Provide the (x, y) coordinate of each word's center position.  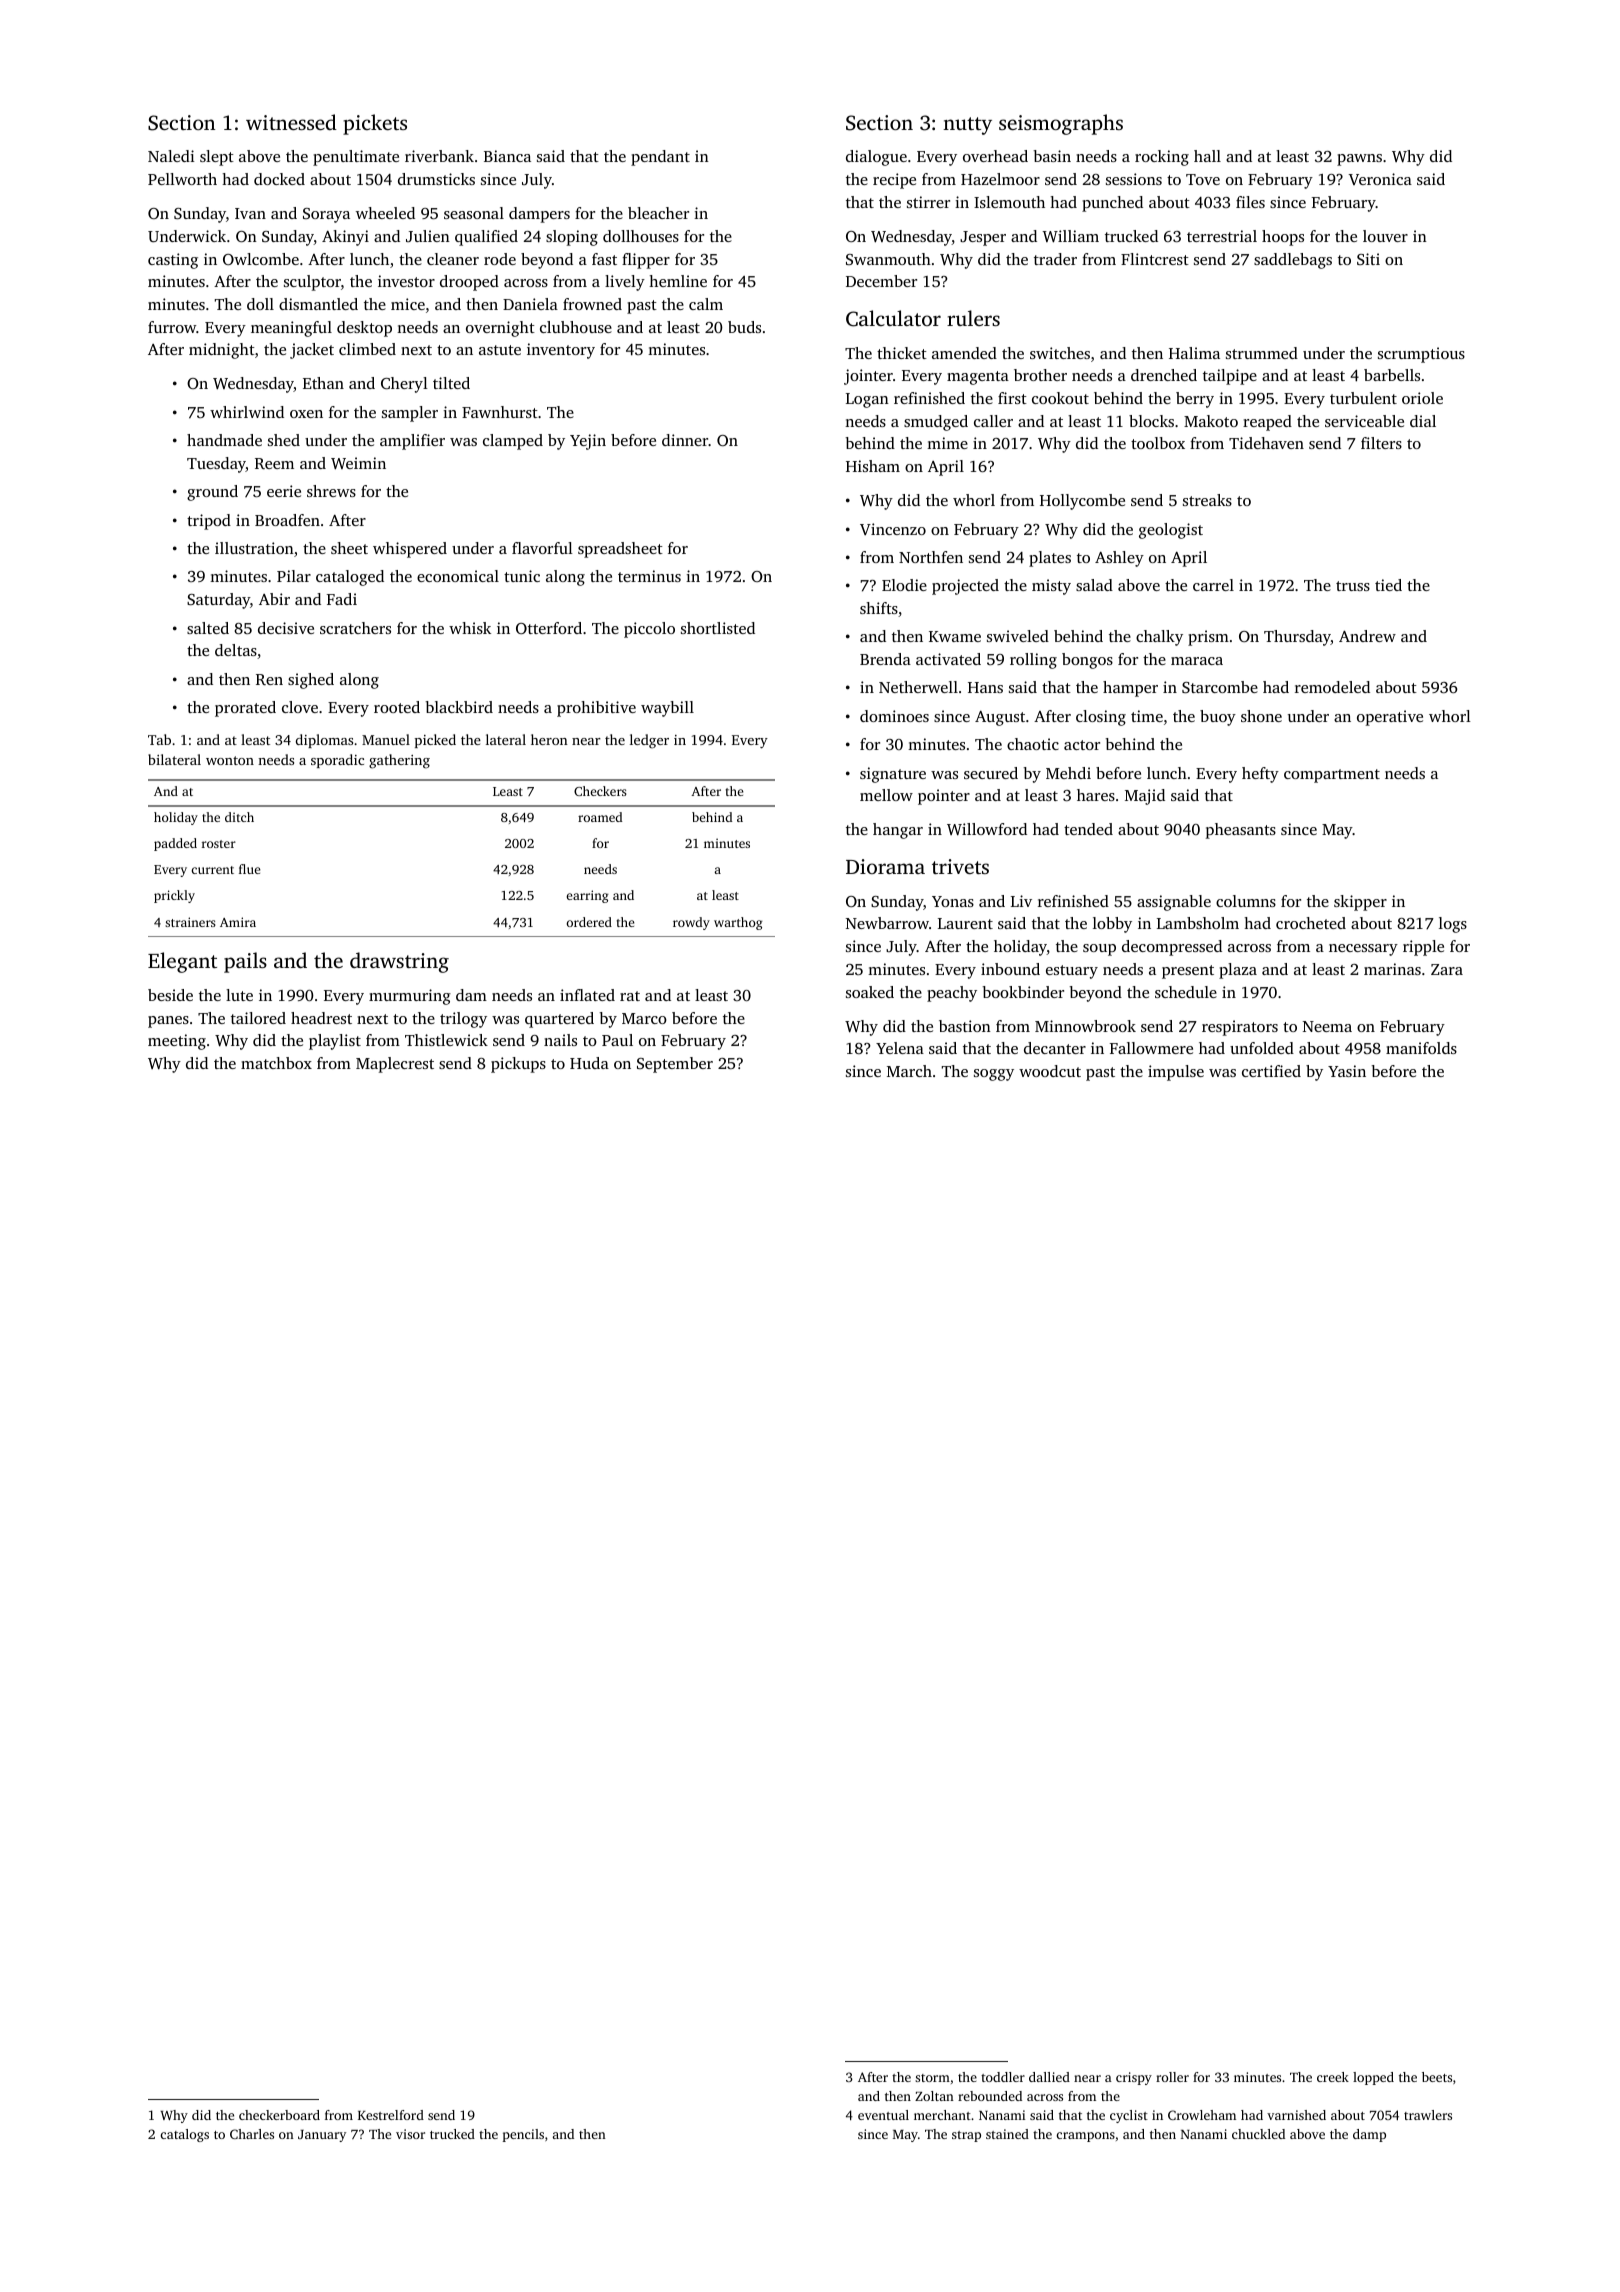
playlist (335, 1042)
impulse (1176, 1073)
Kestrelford (391, 2115)
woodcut (1050, 1071)
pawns (1359, 160)
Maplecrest (395, 1065)
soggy (994, 1075)
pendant (660, 158)
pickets (375, 124)
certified (1271, 1071)
